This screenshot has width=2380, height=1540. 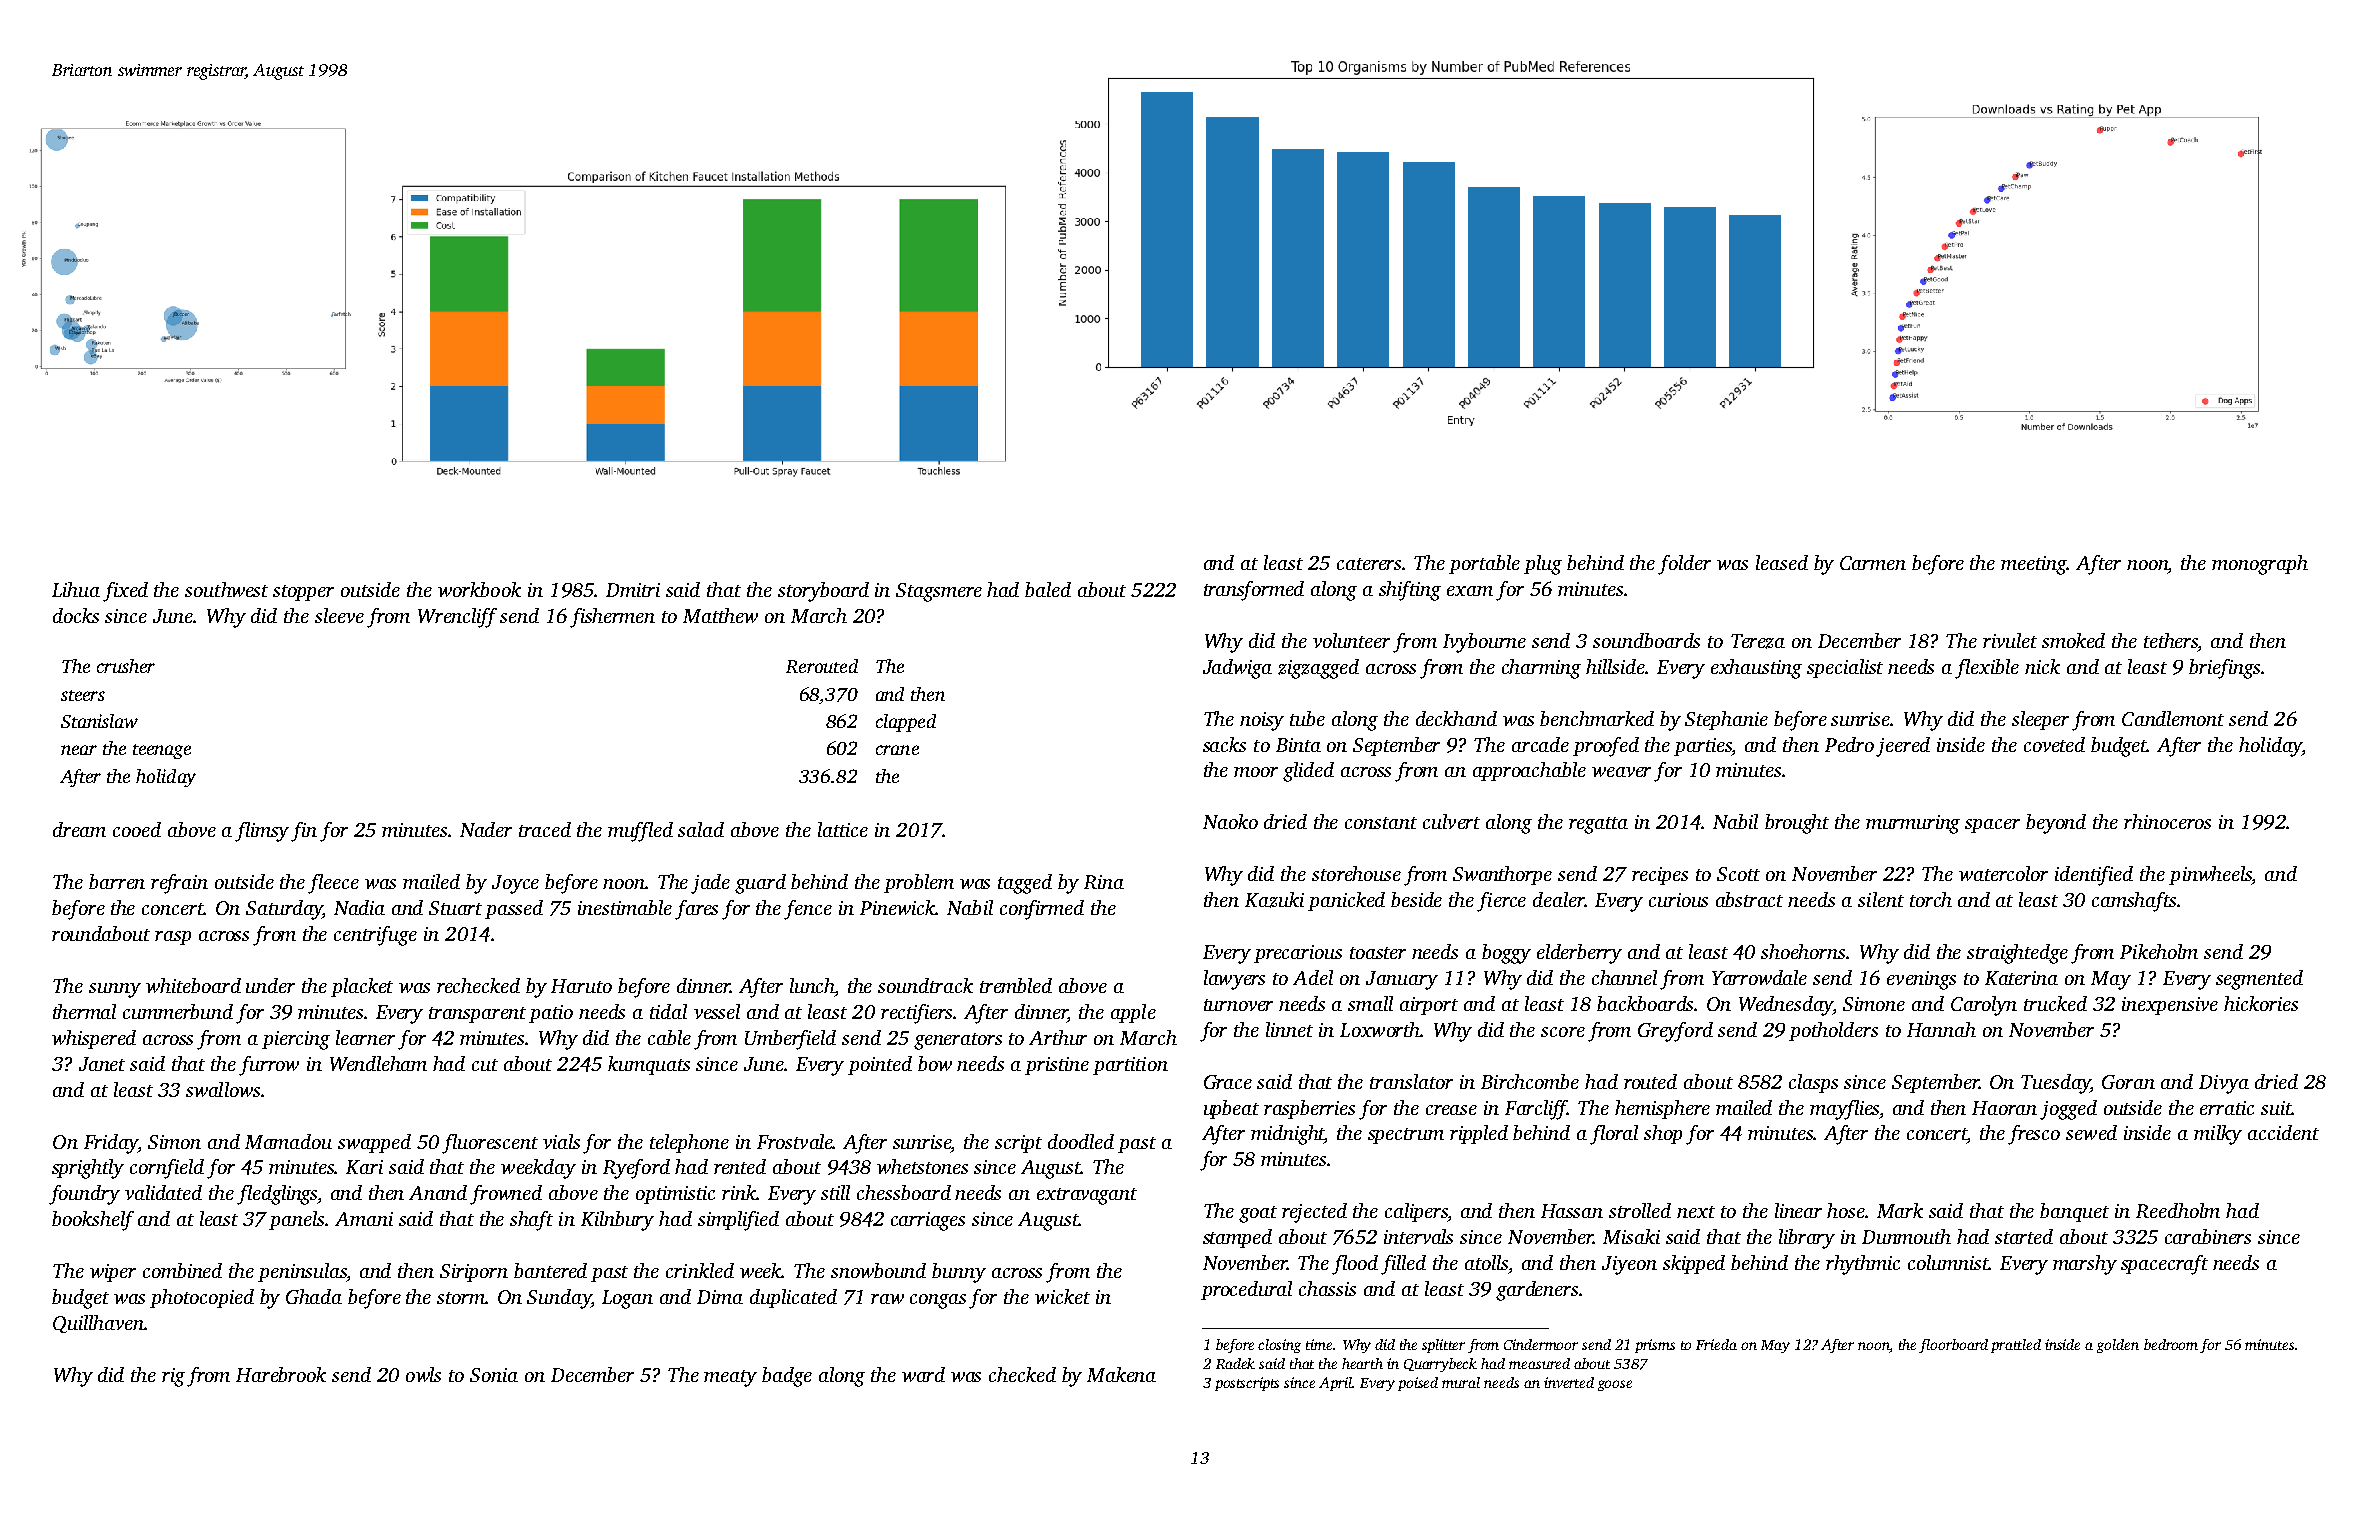 What do you see at coordinates (423, 1374) in the screenshot?
I see `owls` at bounding box center [423, 1374].
